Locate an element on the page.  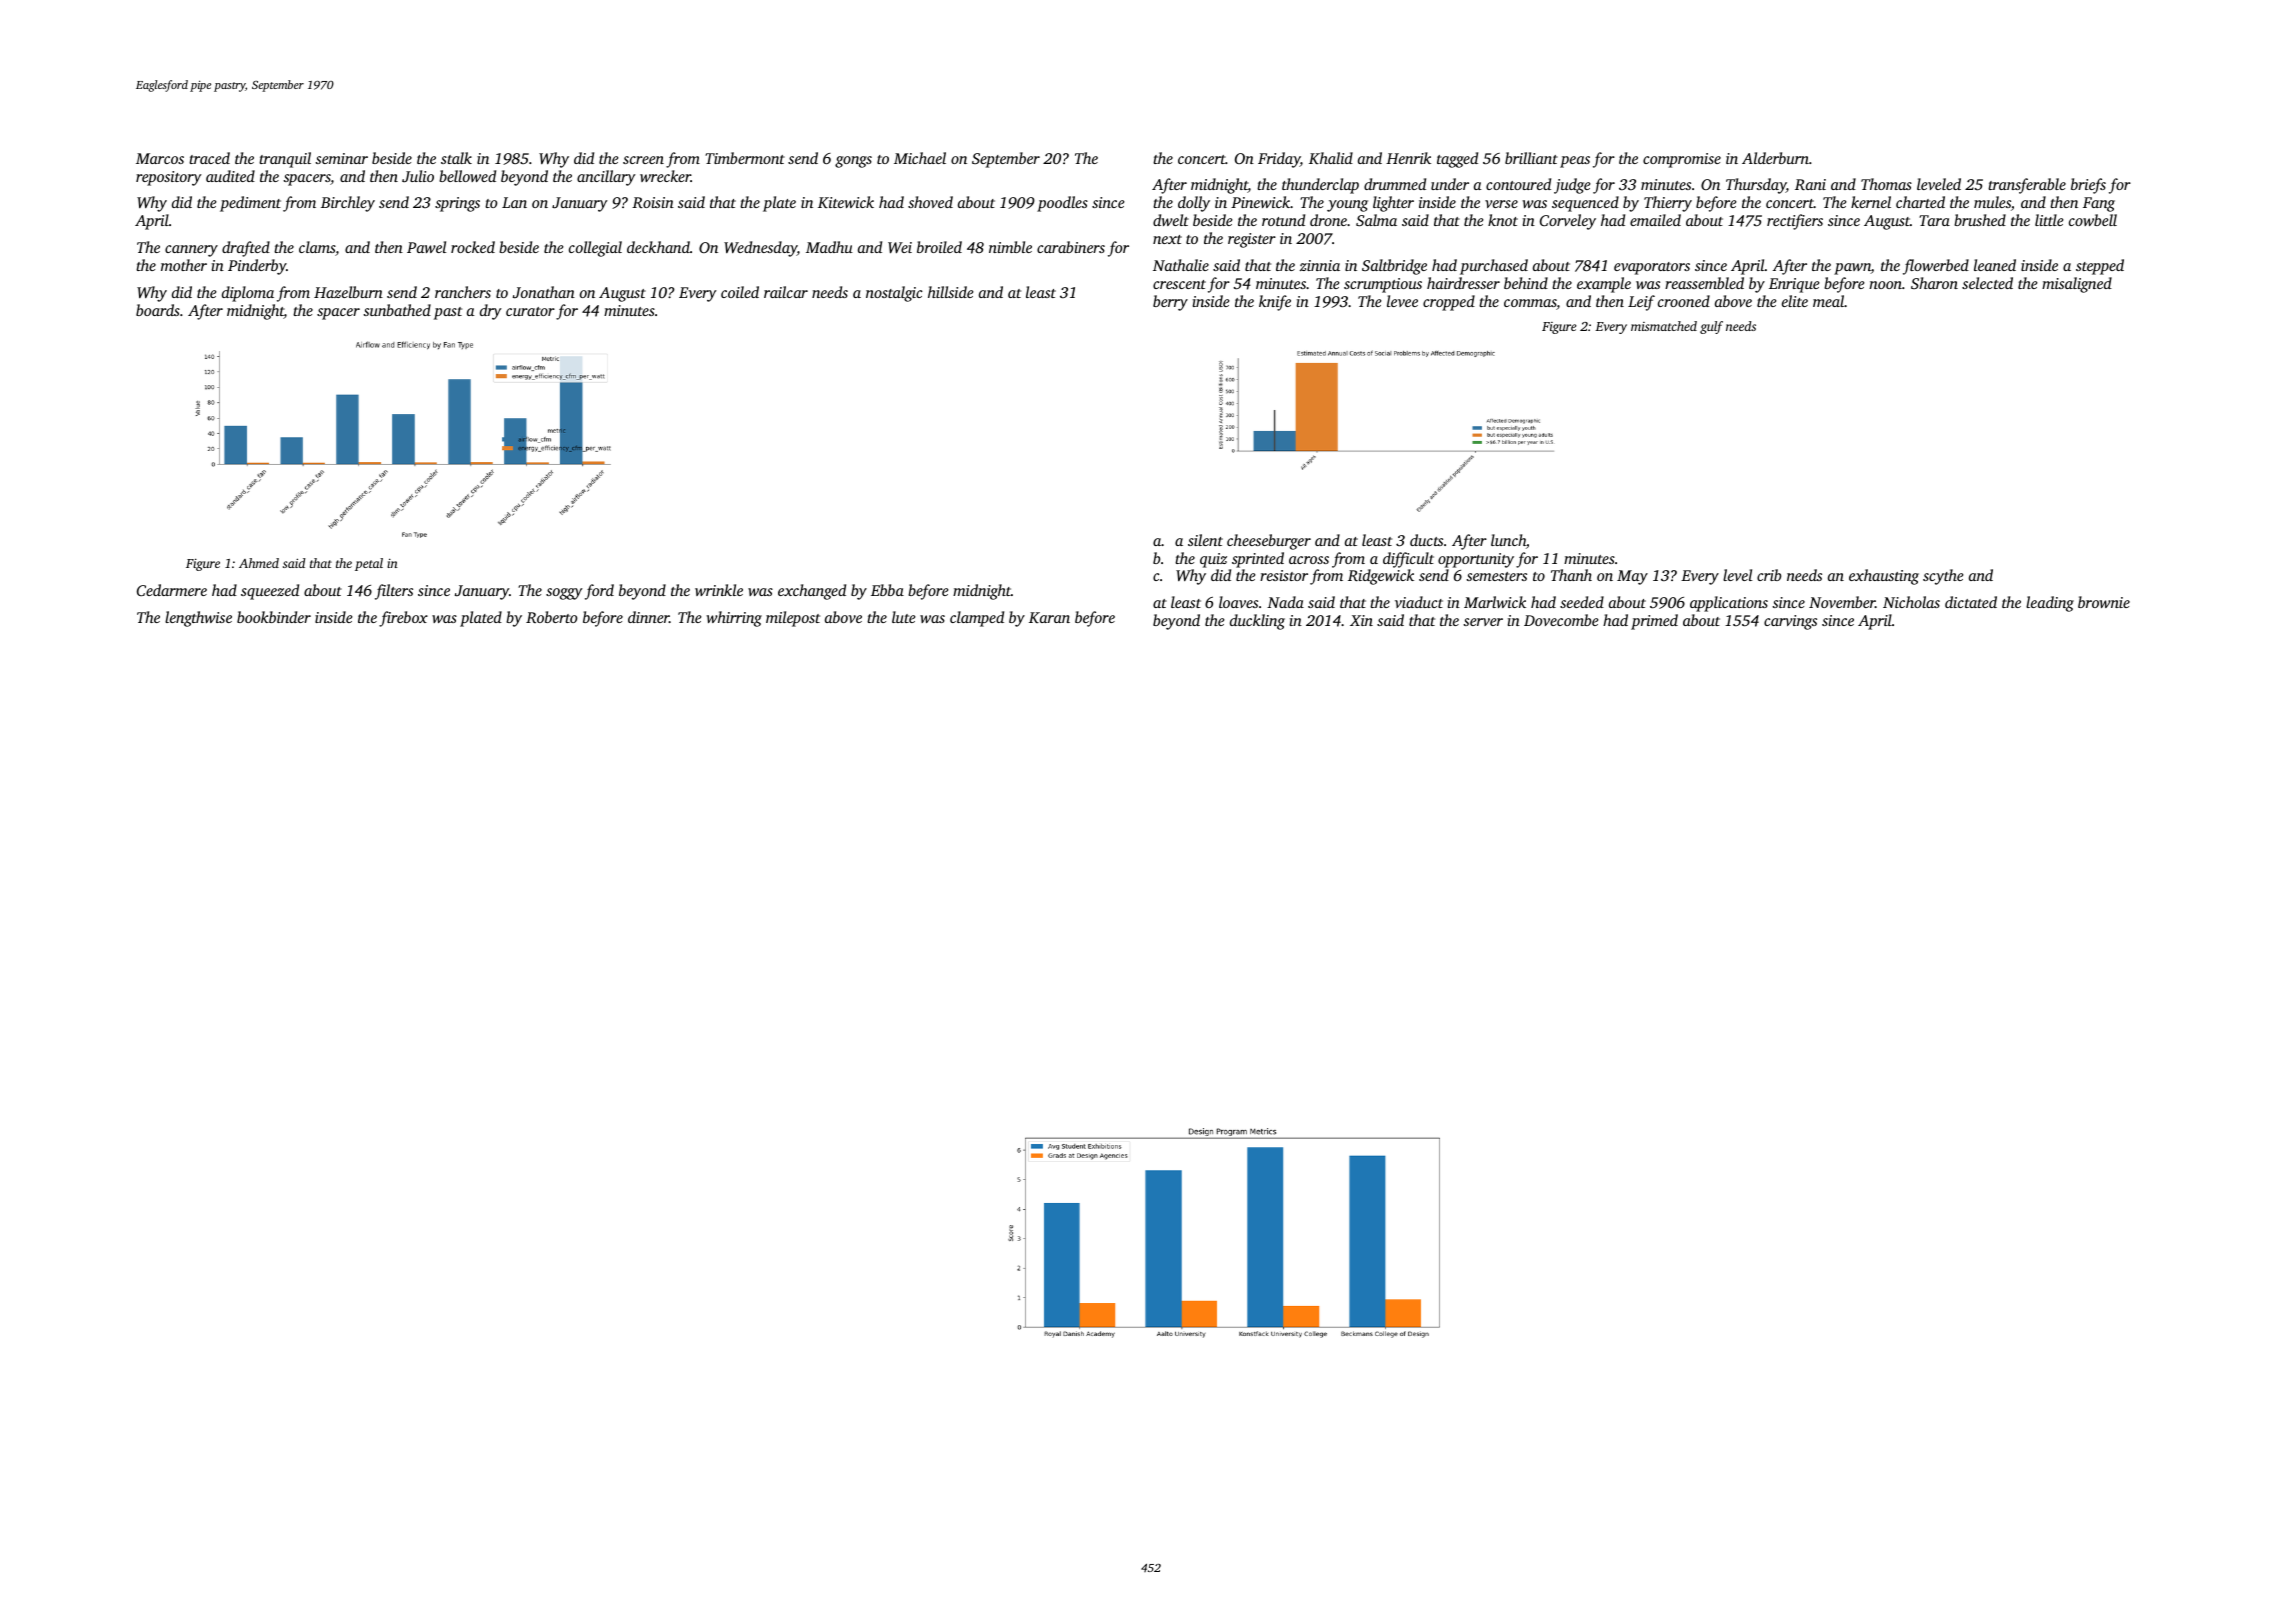
petal is located at coordinates (369, 564).
